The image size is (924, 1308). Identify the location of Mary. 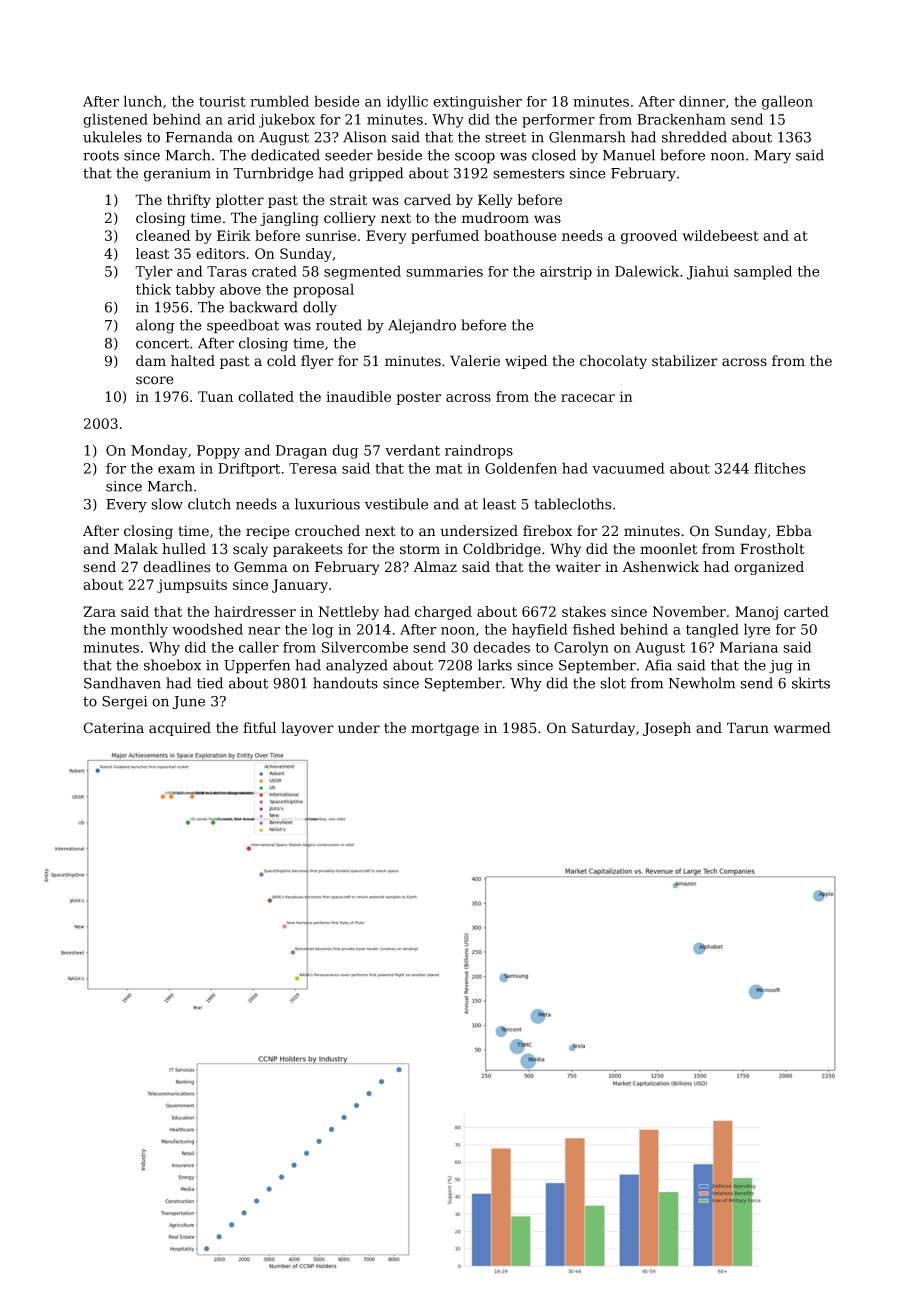
(772, 157).
